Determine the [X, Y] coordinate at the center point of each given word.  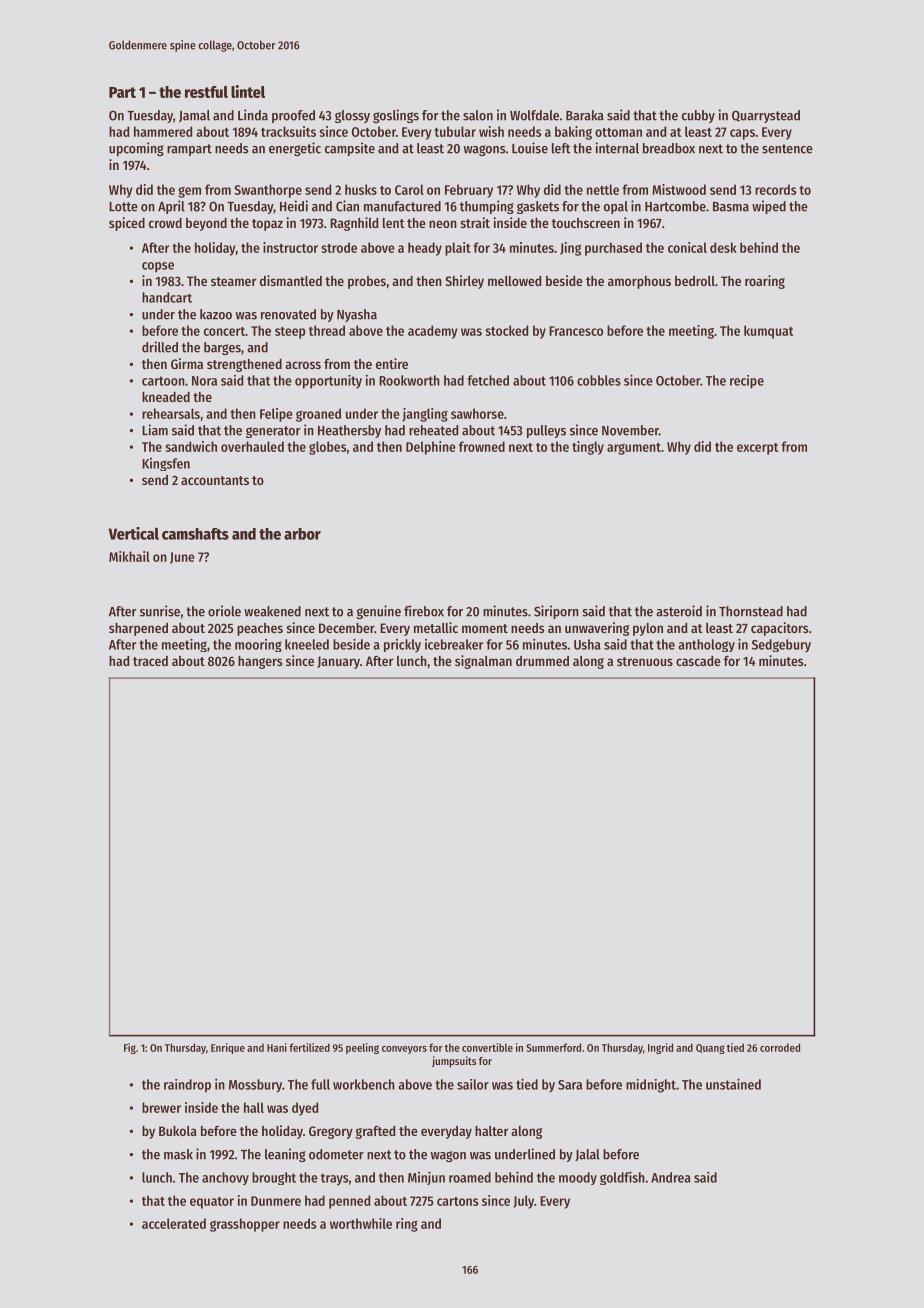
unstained [733, 1084]
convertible [487, 1047]
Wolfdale [534, 115]
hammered [163, 131]
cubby [698, 116]
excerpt [757, 449]
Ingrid [660, 1048]
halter [491, 1131]
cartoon [163, 381]
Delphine [431, 448]
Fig [130, 1048]
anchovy [225, 1178]
